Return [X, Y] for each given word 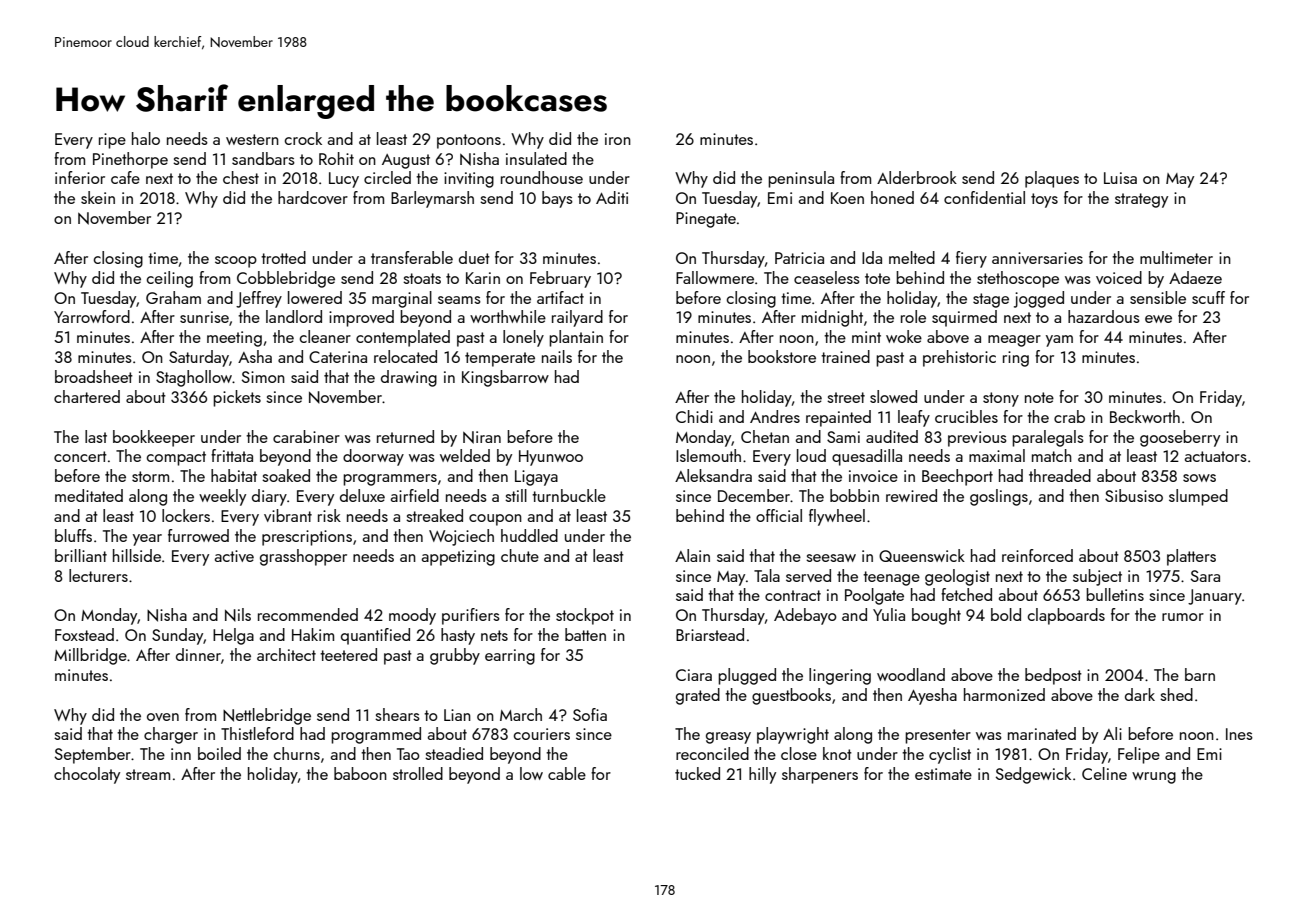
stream [148, 774]
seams [459, 300]
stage [991, 300]
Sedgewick [1033, 775]
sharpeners [820, 775]
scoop [236, 262]
